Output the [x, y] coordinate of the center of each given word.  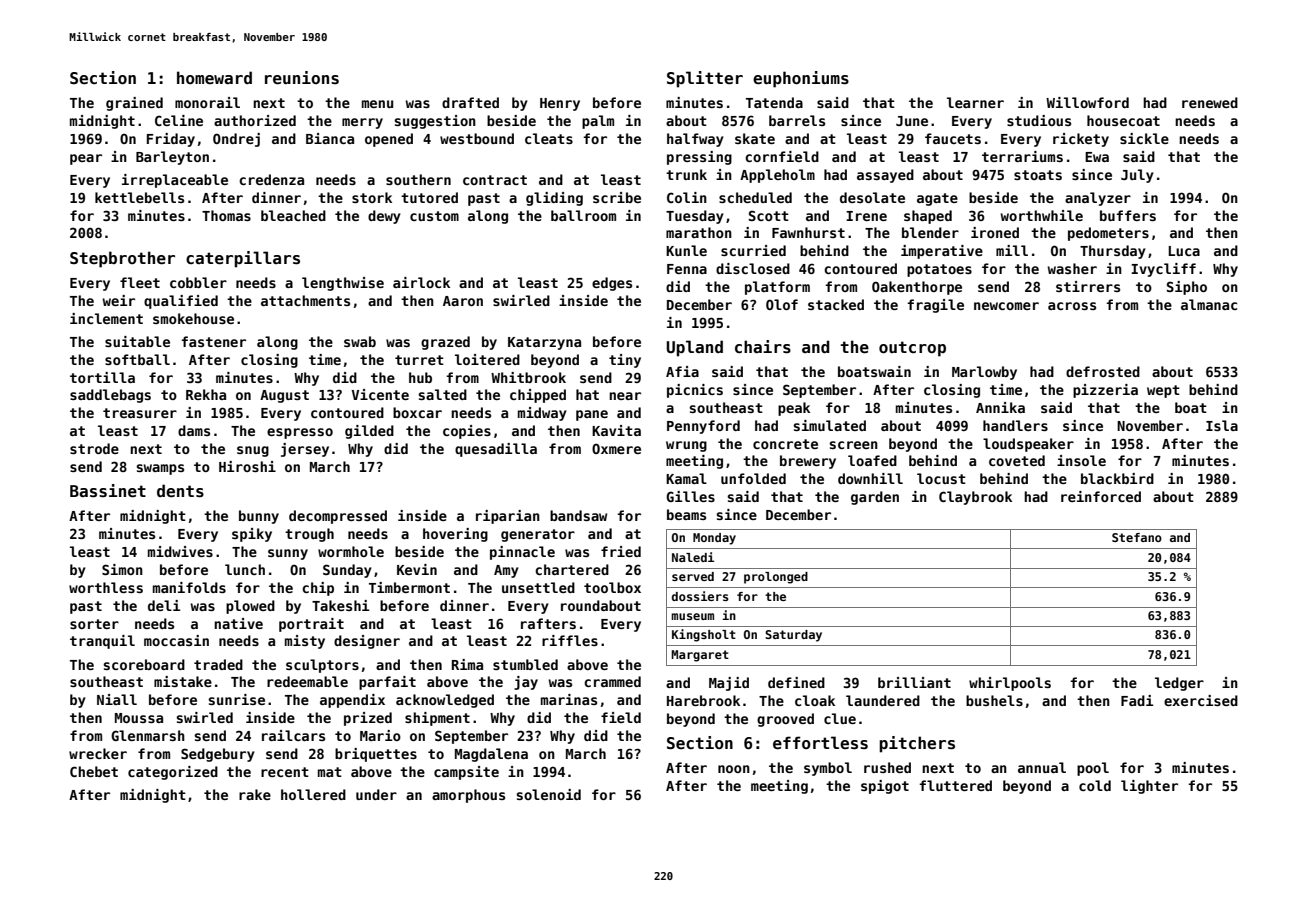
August [284, 396]
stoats [1038, 175]
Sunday [347, 571]
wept [1163, 391]
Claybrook [975, 498]
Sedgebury [218, 755]
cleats [549, 138]
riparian [508, 517]
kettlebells [139, 197]
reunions [302, 78]
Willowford [1087, 102]
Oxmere [616, 448]
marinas [569, 699]
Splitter [705, 79]
